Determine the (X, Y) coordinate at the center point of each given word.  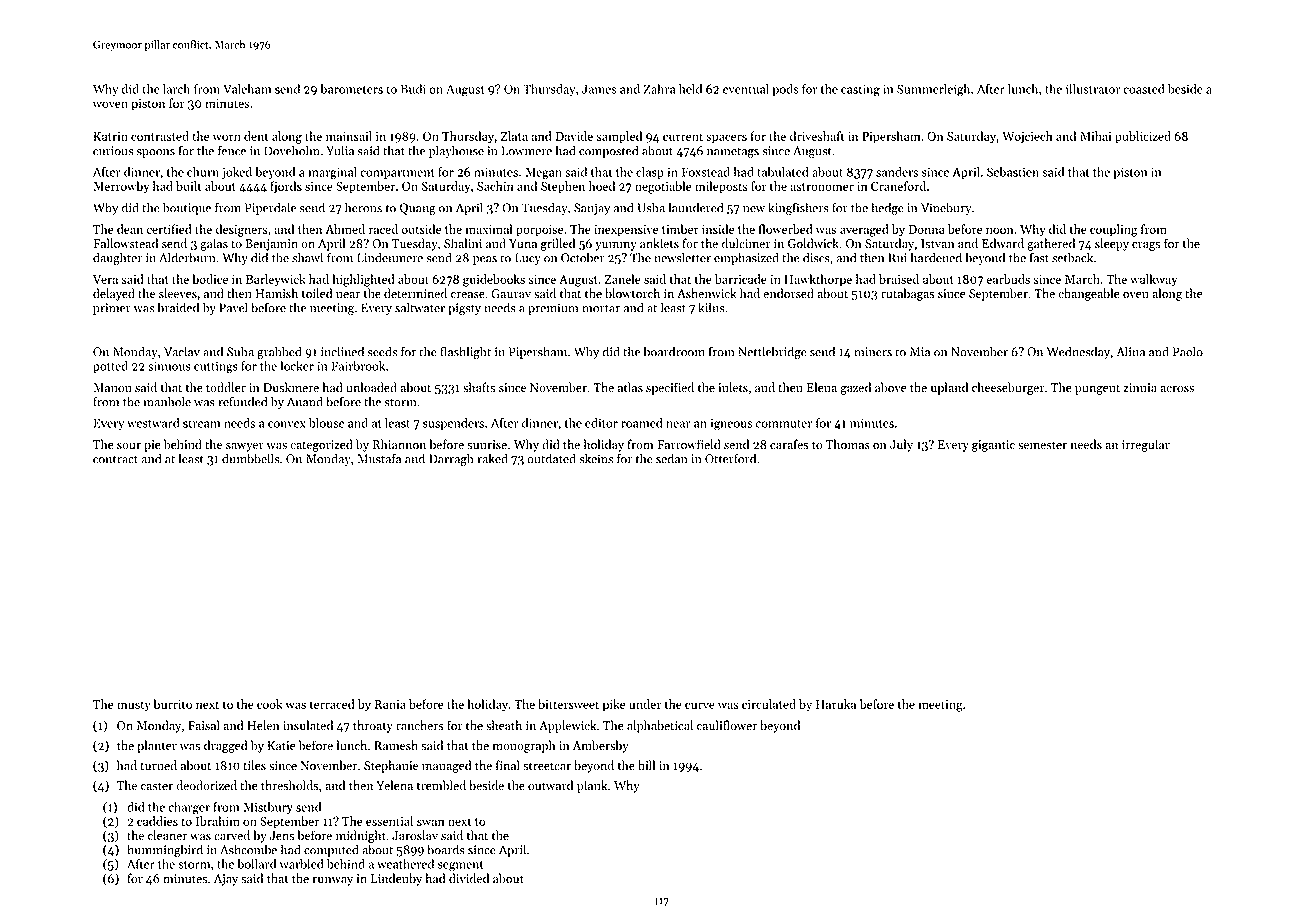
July (901, 445)
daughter (117, 259)
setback (1072, 257)
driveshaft (817, 136)
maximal (489, 229)
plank (592, 786)
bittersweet (568, 704)
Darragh (451, 460)
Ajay (226, 880)
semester (1042, 445)
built (188, 186)
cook (270, 704)
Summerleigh (933, 90)
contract (115, 459)
